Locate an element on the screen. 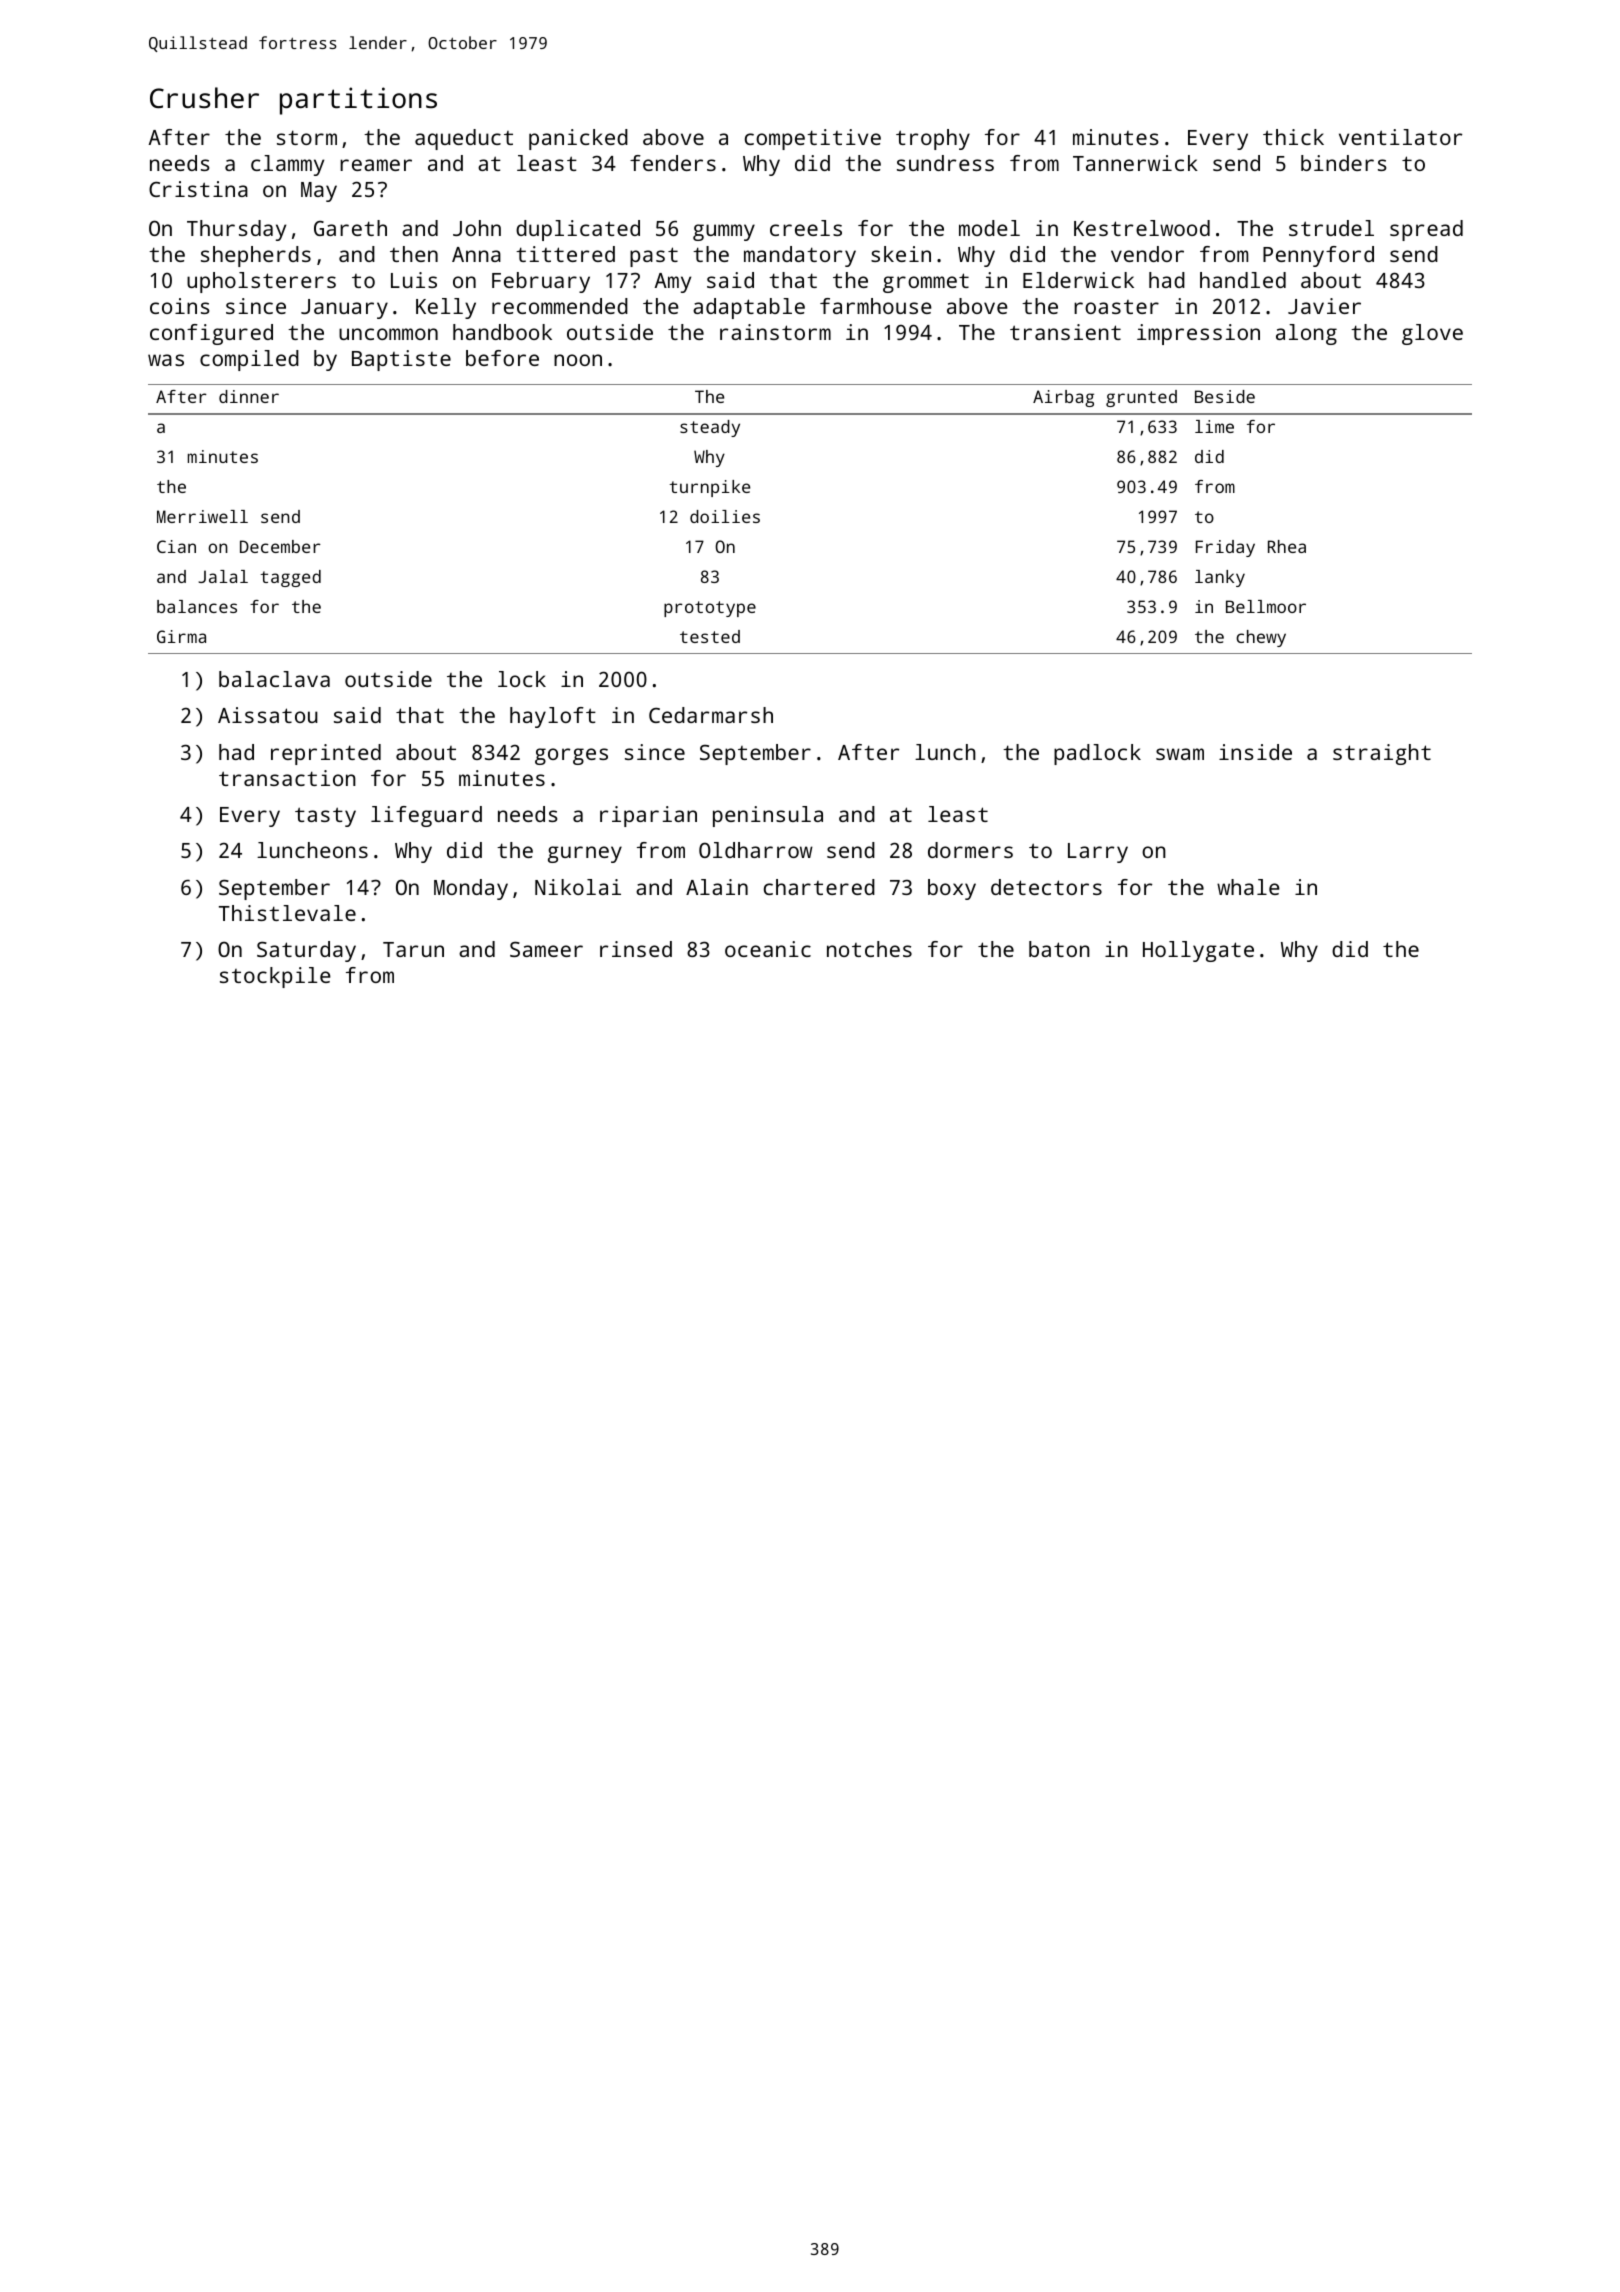 The width and height of the screenshot is (1620, 2292). chewy is located at coordinates (1261, 638).
